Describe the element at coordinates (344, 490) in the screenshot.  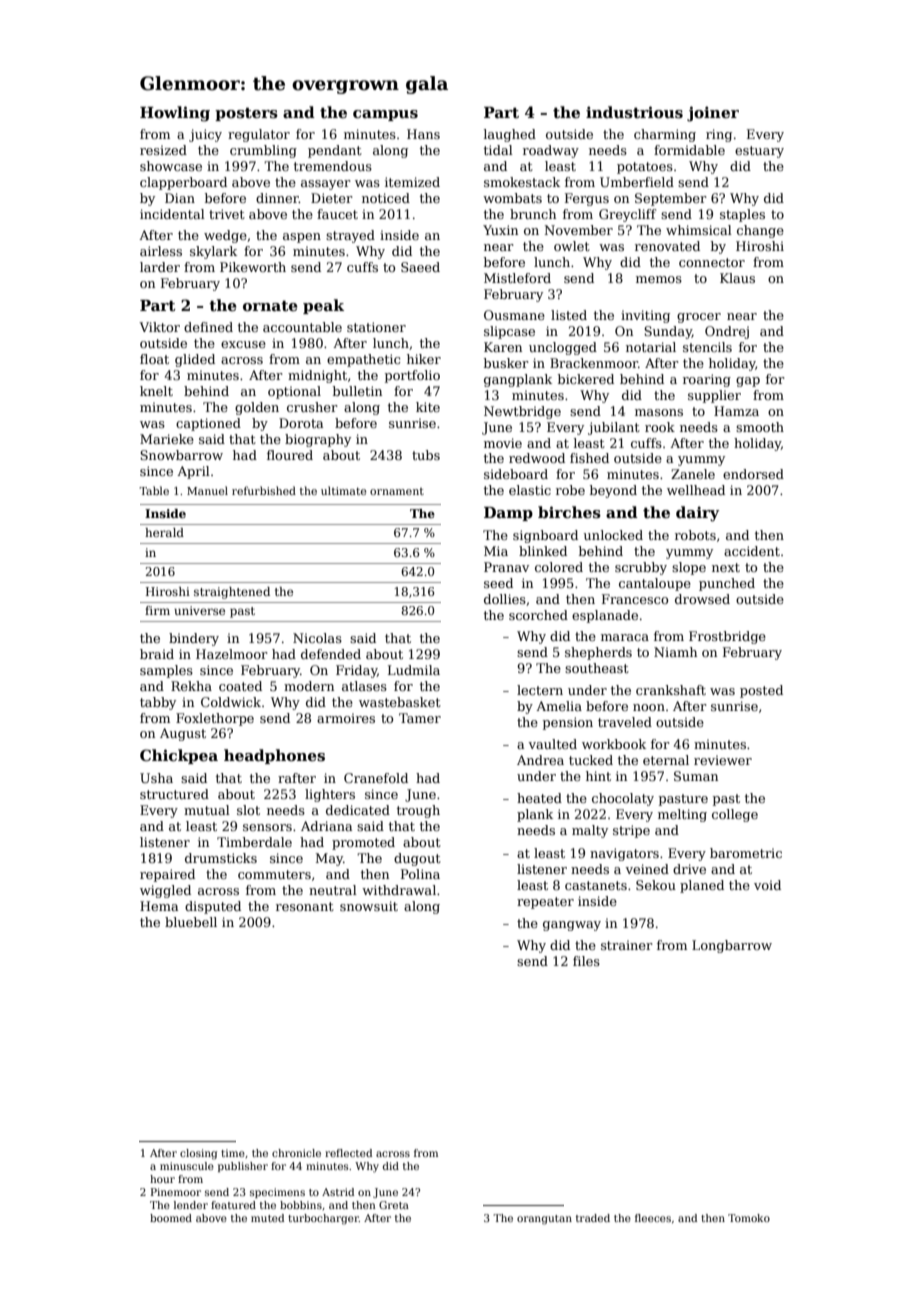
I see `ultimate` at that location.
